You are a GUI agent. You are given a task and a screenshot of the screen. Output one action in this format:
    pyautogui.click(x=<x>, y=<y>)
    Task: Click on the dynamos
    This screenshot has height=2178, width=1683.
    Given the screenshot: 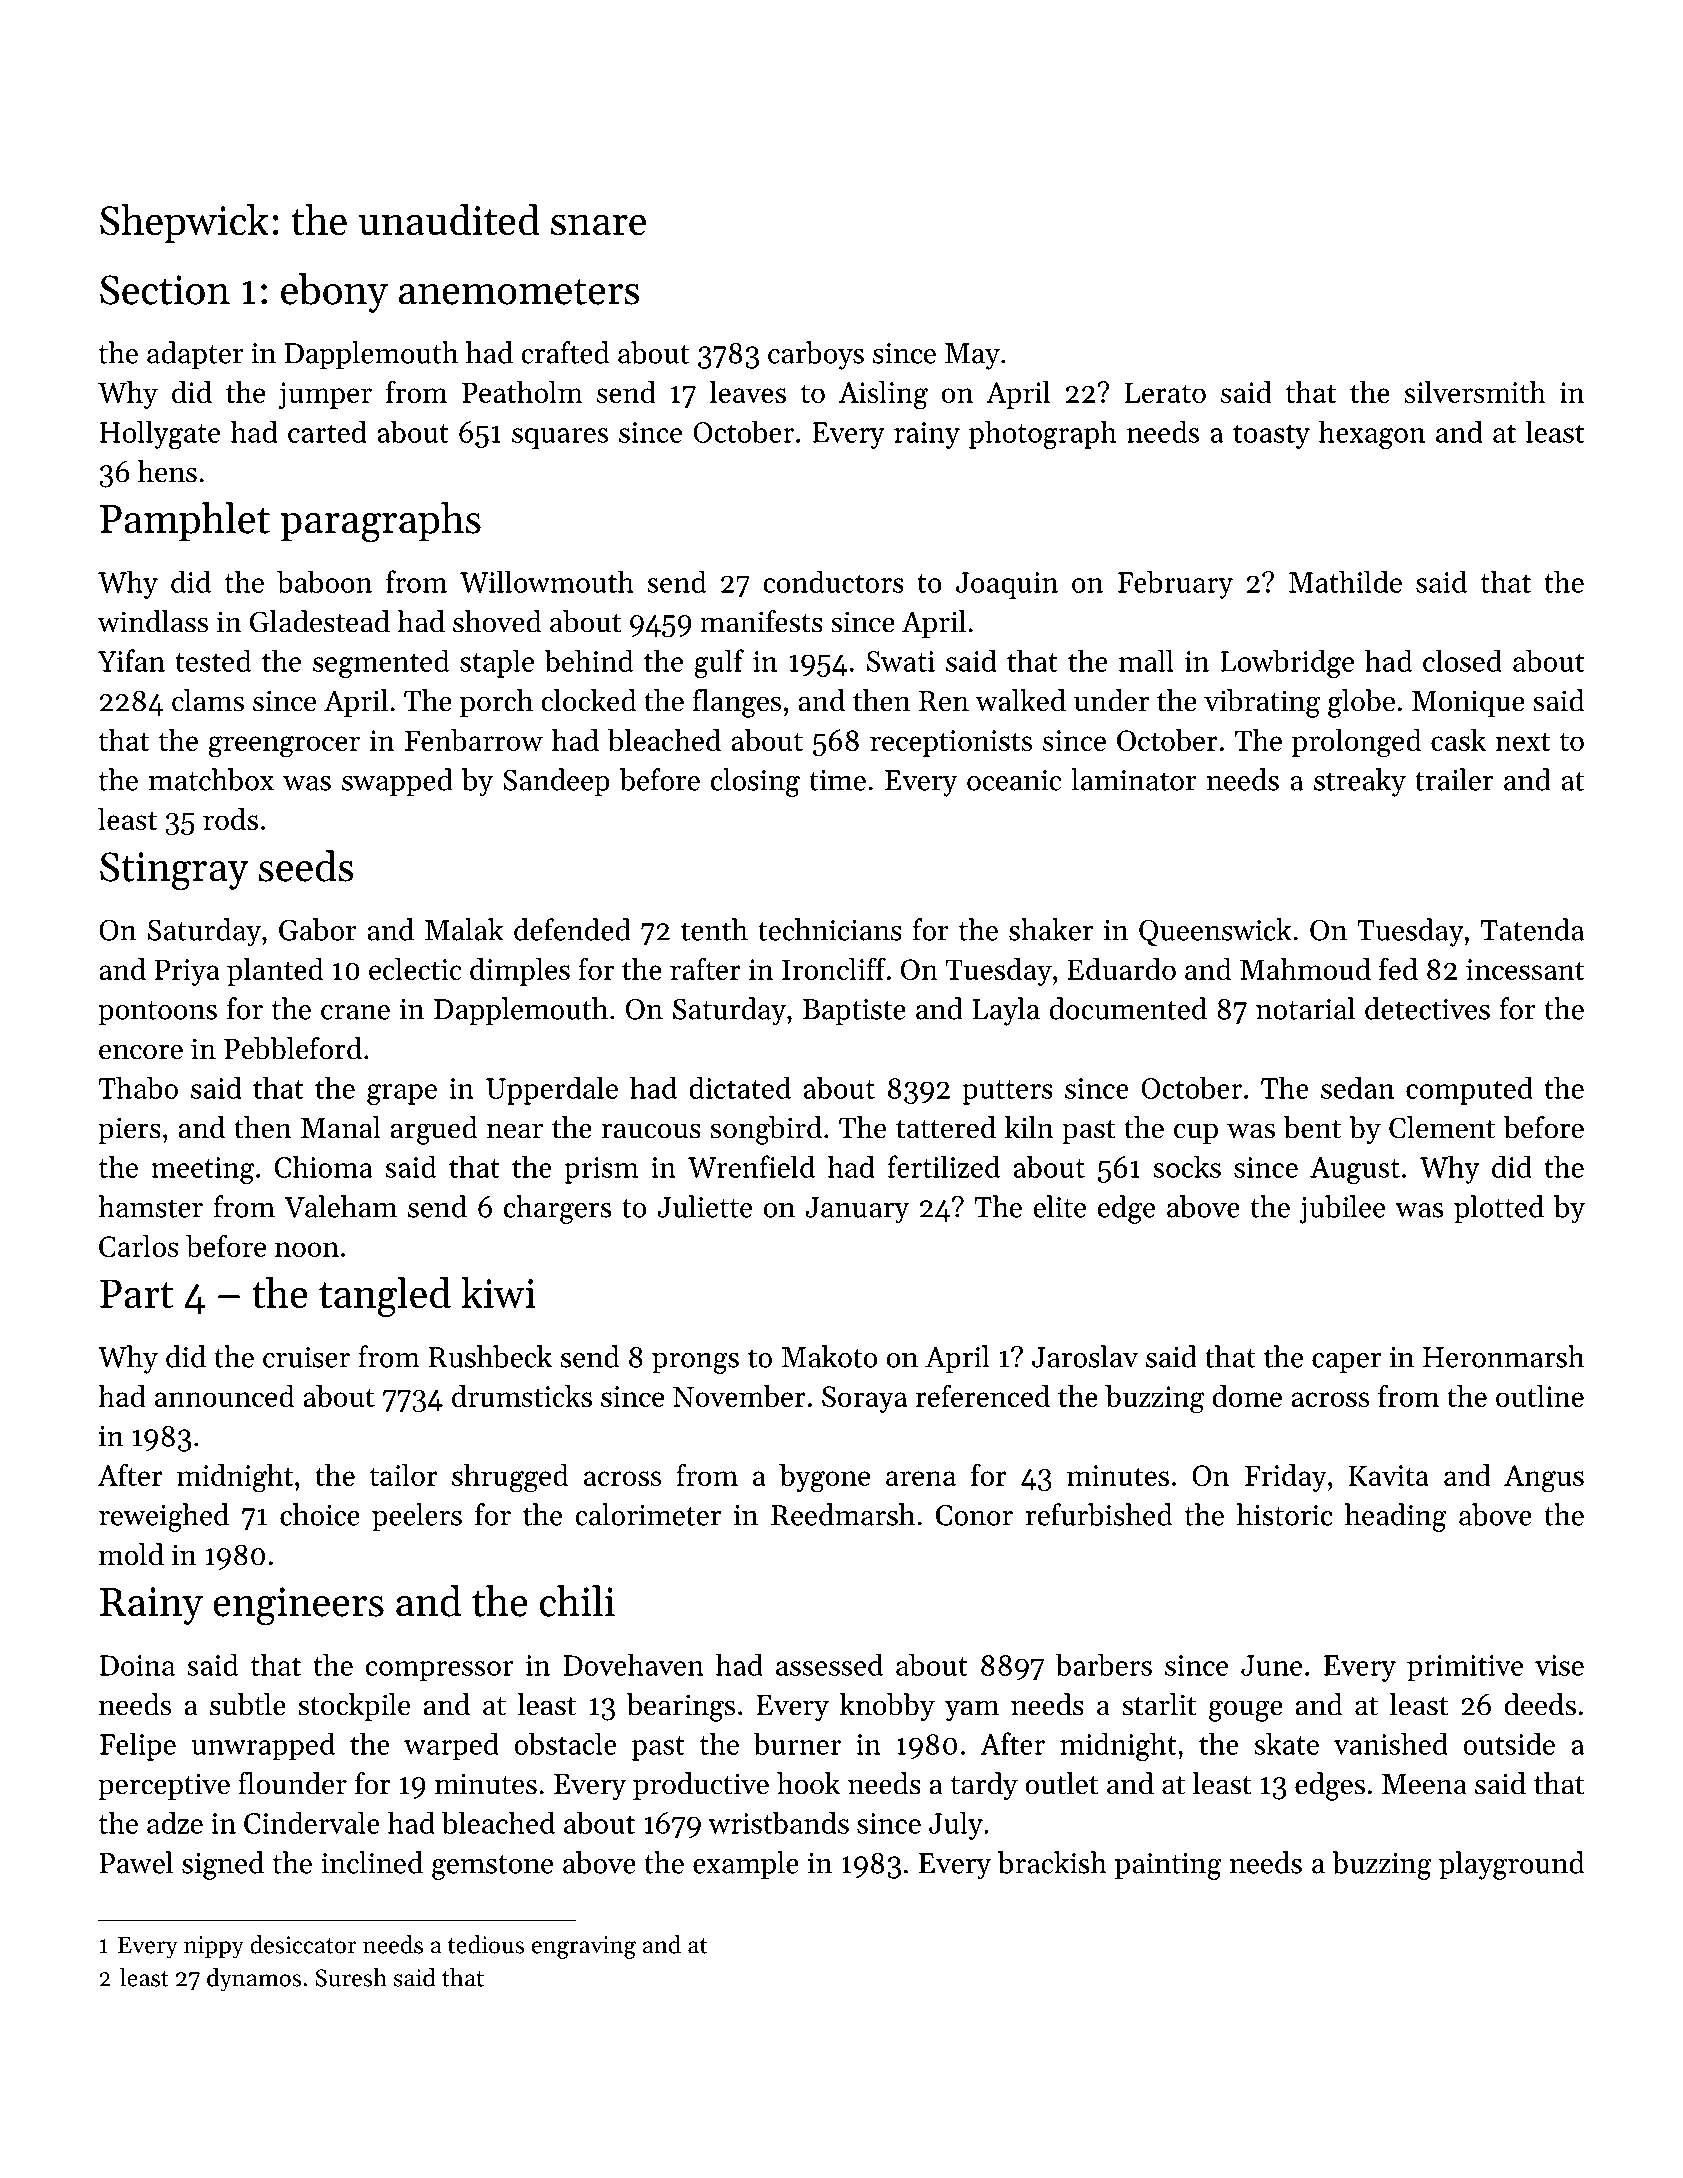 What is the action you would take?
    pyautogui.click(x=254, y=1980)
